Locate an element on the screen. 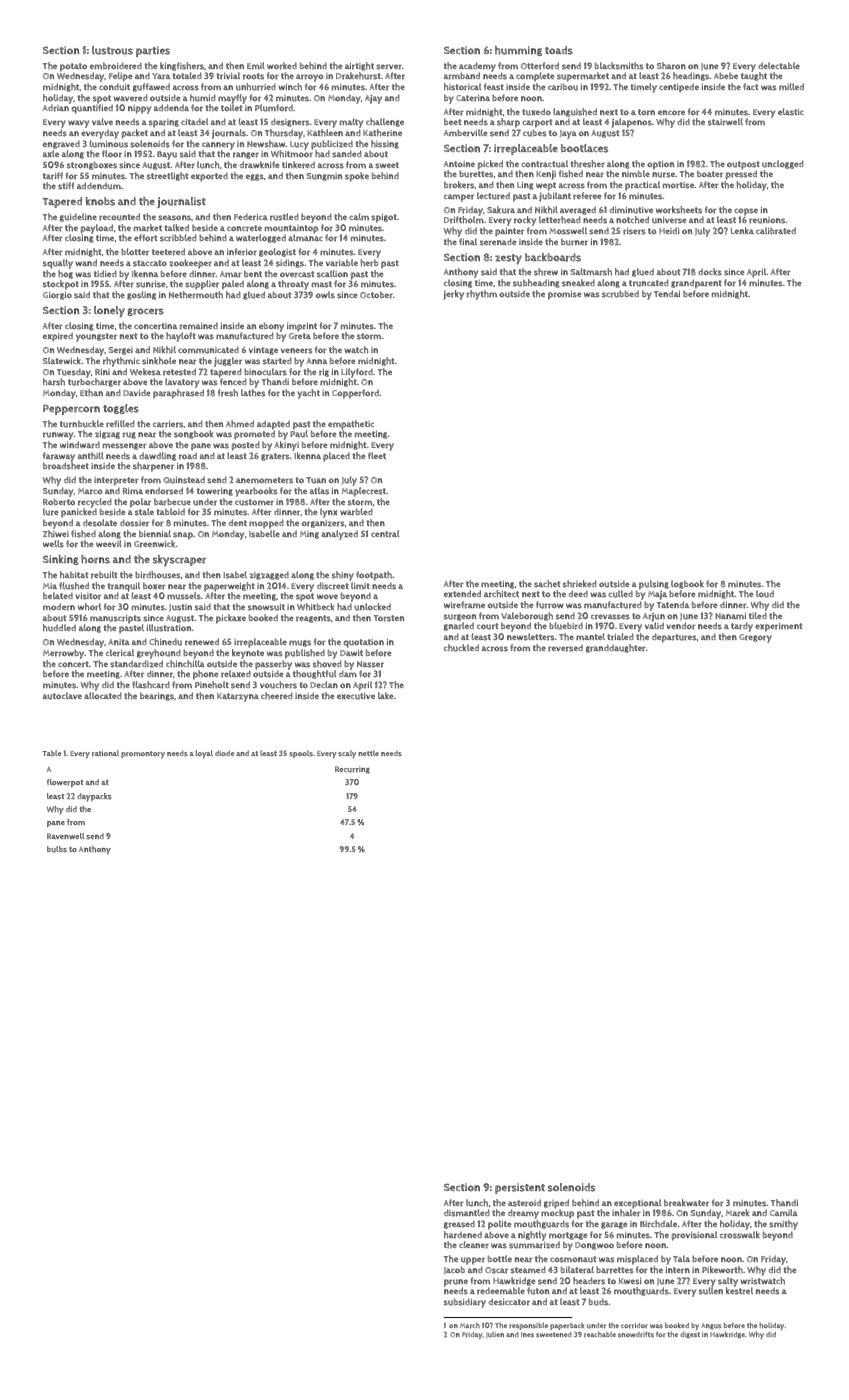 The height and width of the screenshot is (1400, 849). March is located at coordinates (470, 1325).
